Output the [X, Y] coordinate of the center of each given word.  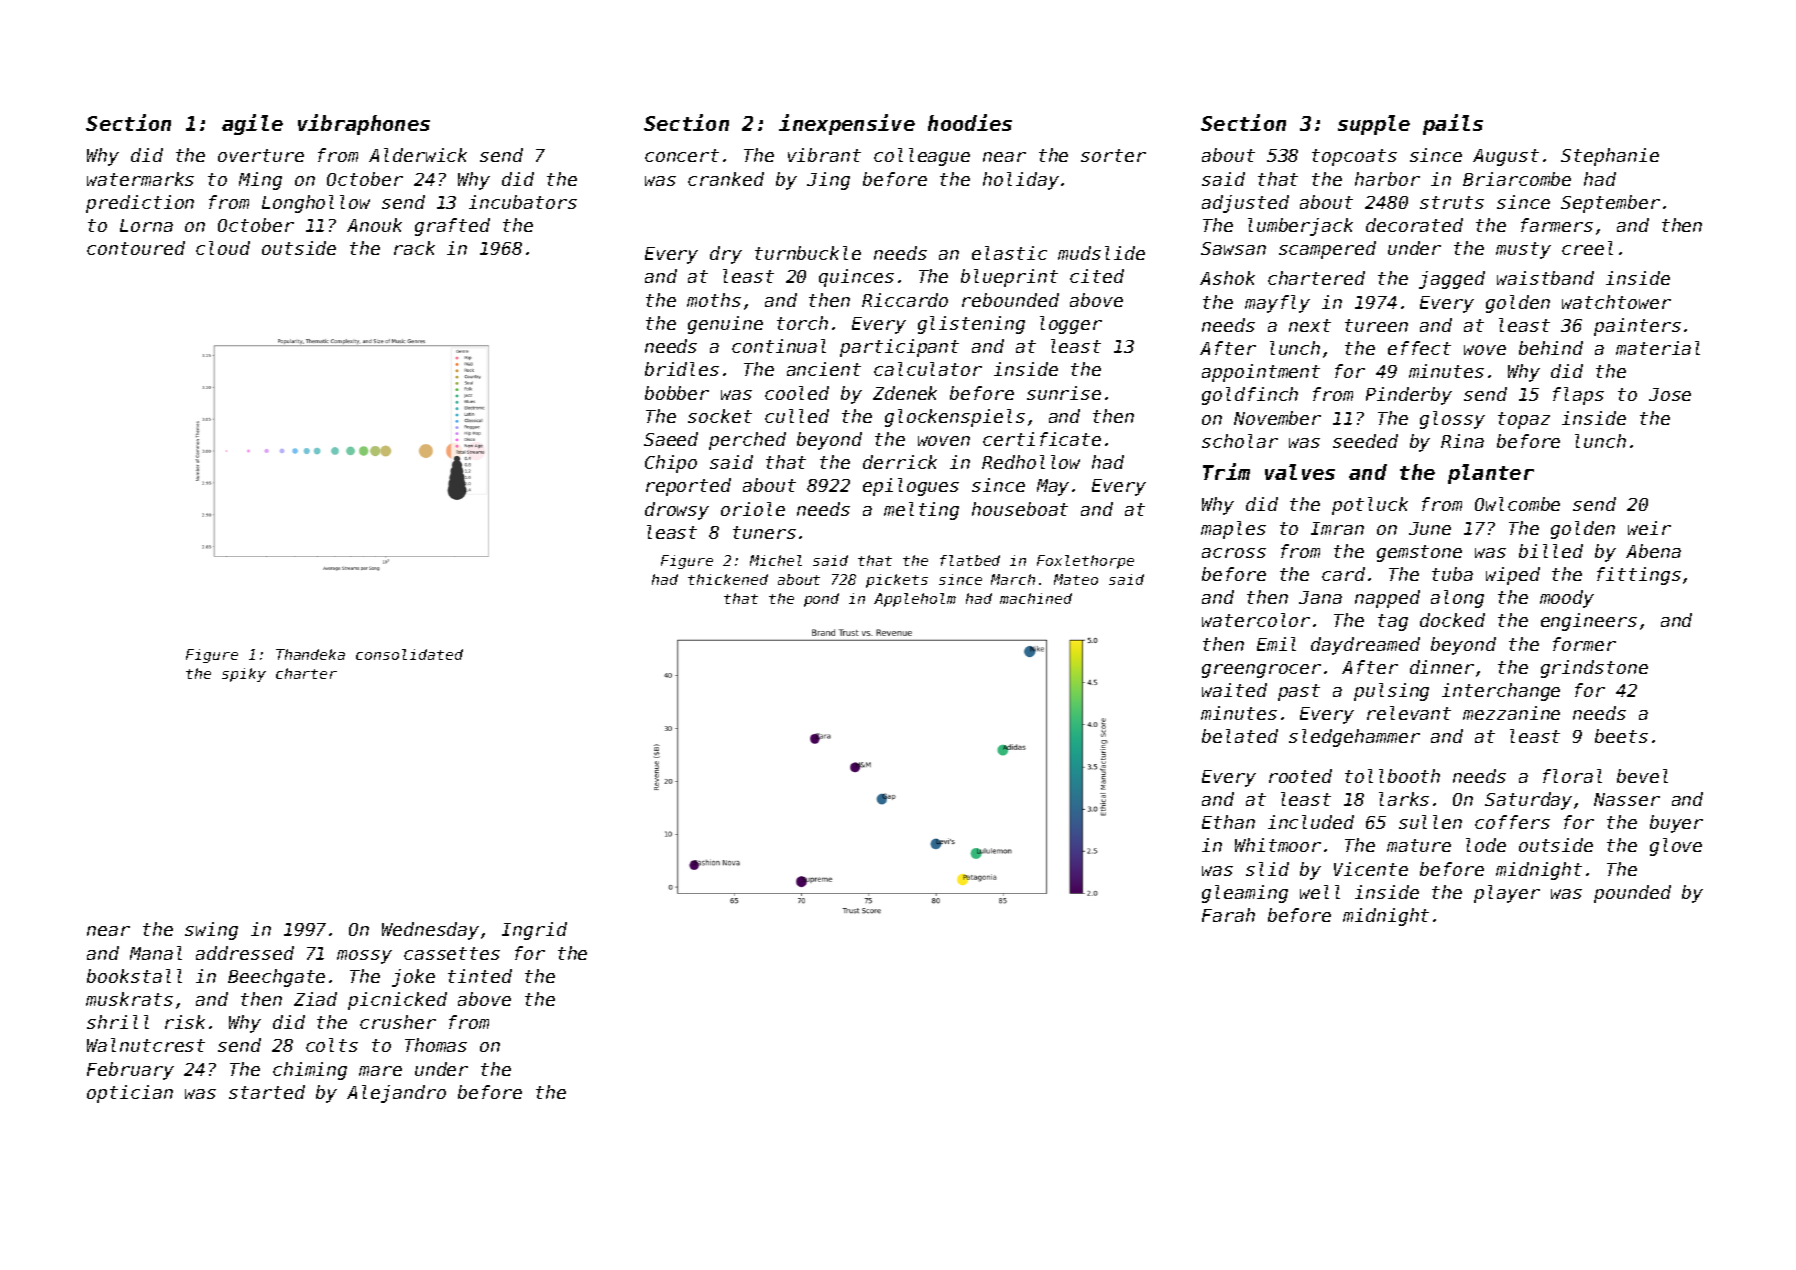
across [1234, 553]
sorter [1113, 155]
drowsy [677, 511]
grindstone [1594, 669]
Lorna [146, 225]
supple [1374, 125]
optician [130, 1094]
